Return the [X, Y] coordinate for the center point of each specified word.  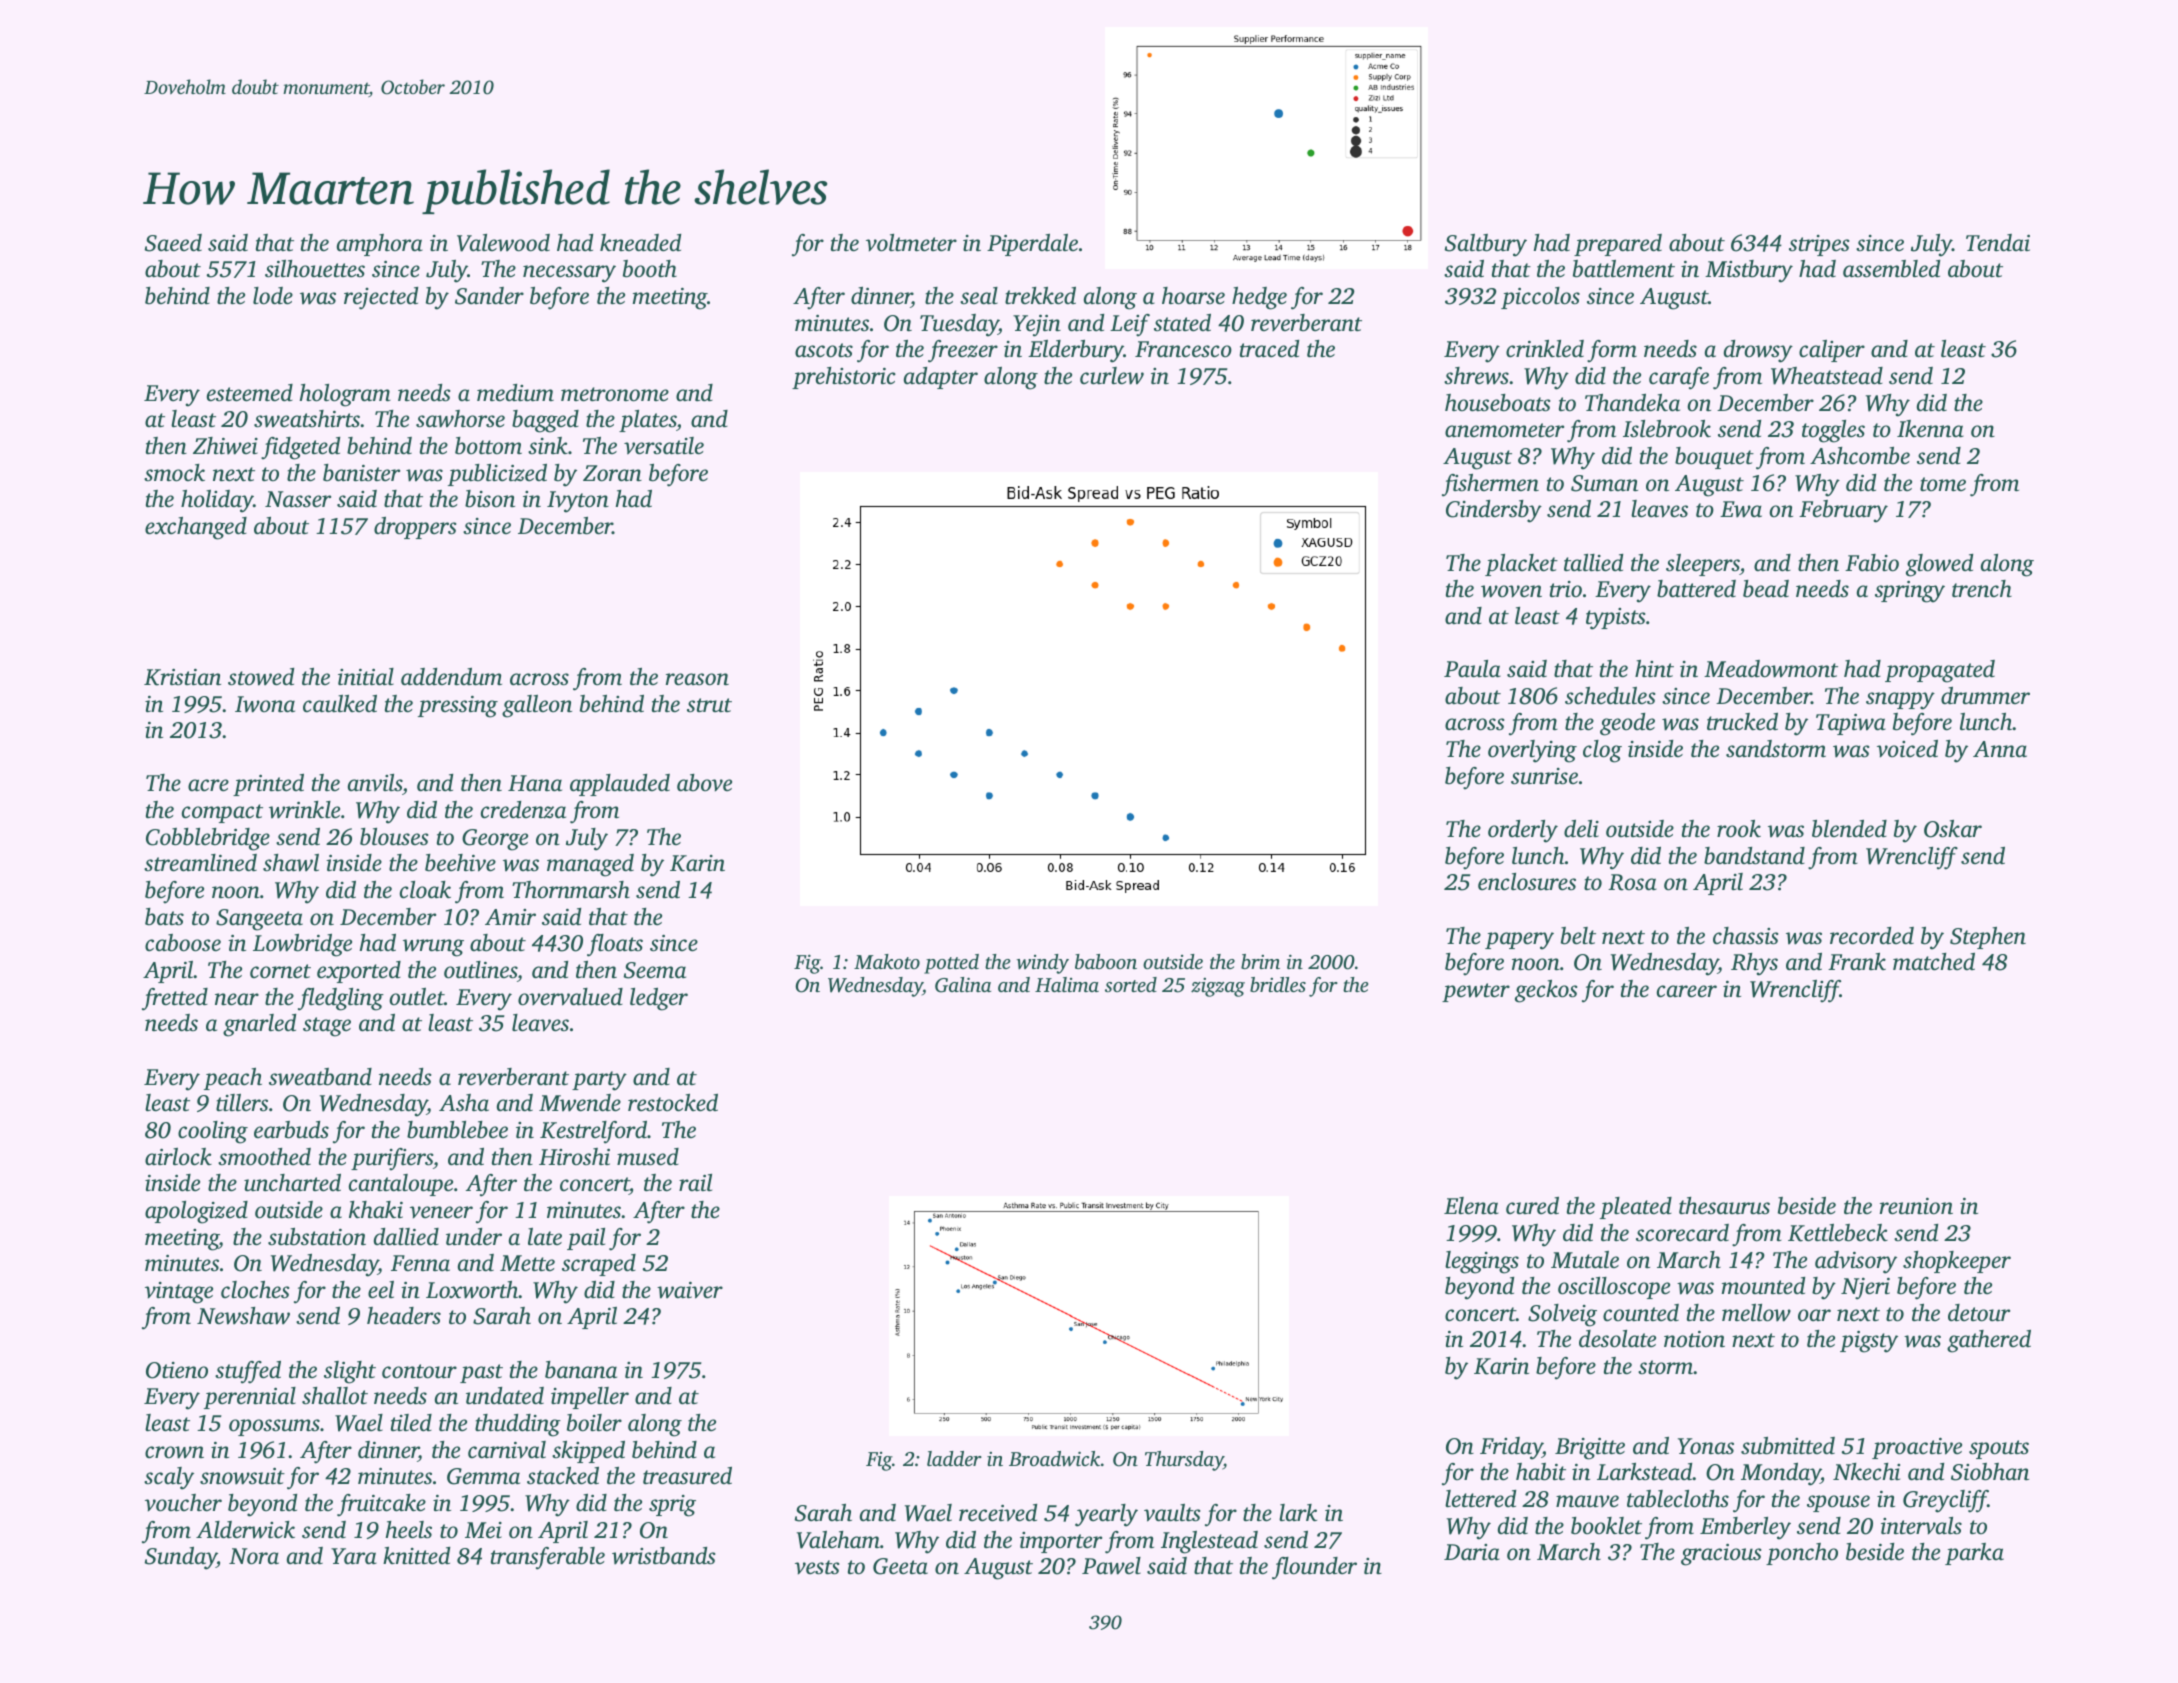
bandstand [1754, 856]
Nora [254, 1556]
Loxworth [472, 1290]
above [704, 783]
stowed [261, 677]
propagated [1940, 671]
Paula [1472, 669]
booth [650, 269]
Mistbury [1749, 271]
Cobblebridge [208, 839]
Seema [655, 970]
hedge [1259, 298]
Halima [1067, 984]
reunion [1916, 1206]
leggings [1482, 1262]
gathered [1989, 1341]
